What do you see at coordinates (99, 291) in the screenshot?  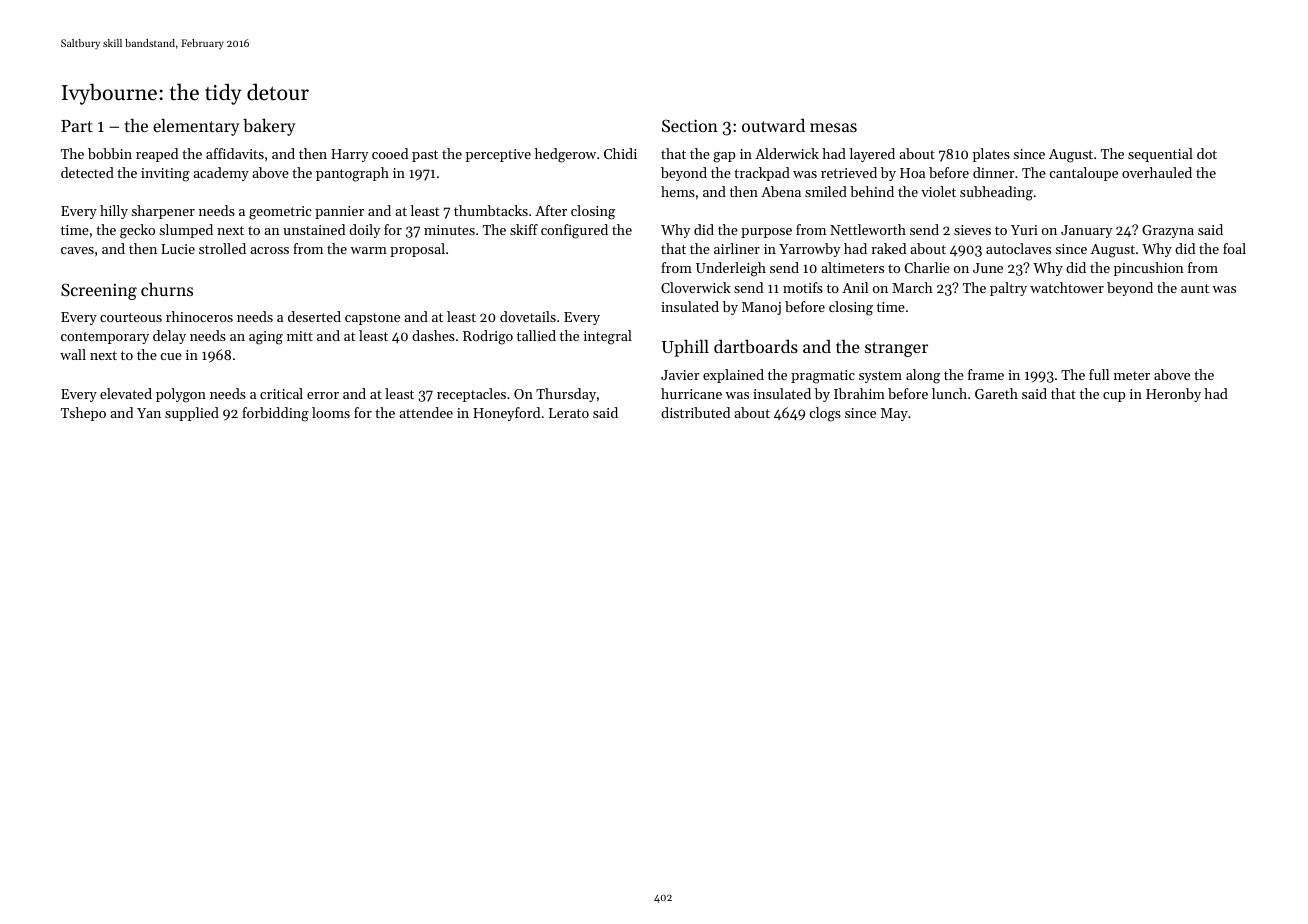 I see `Screening` at bounding box center [99, 291].
